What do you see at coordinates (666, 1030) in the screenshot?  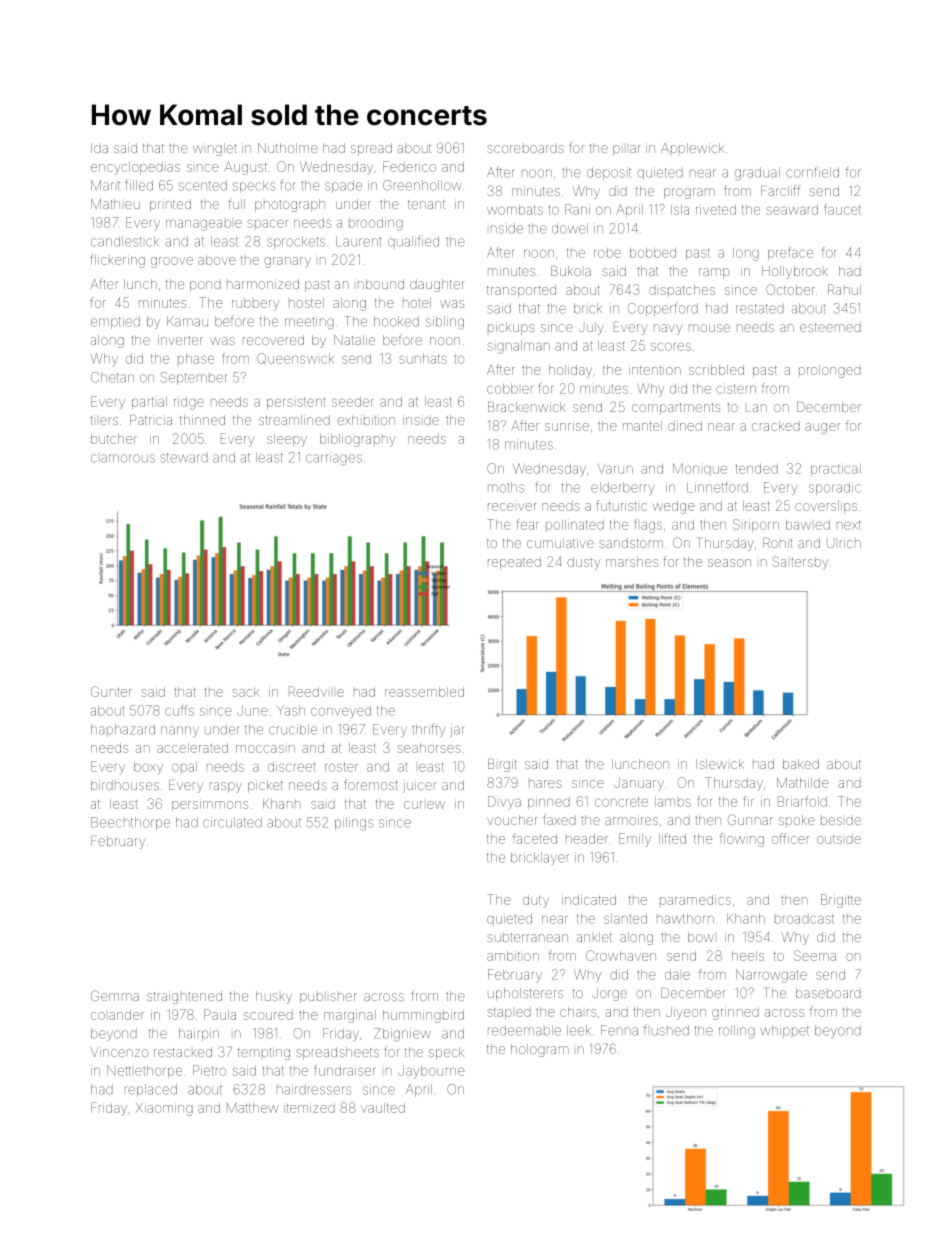 I see `flushed` at bounding box center [666, 1030].
